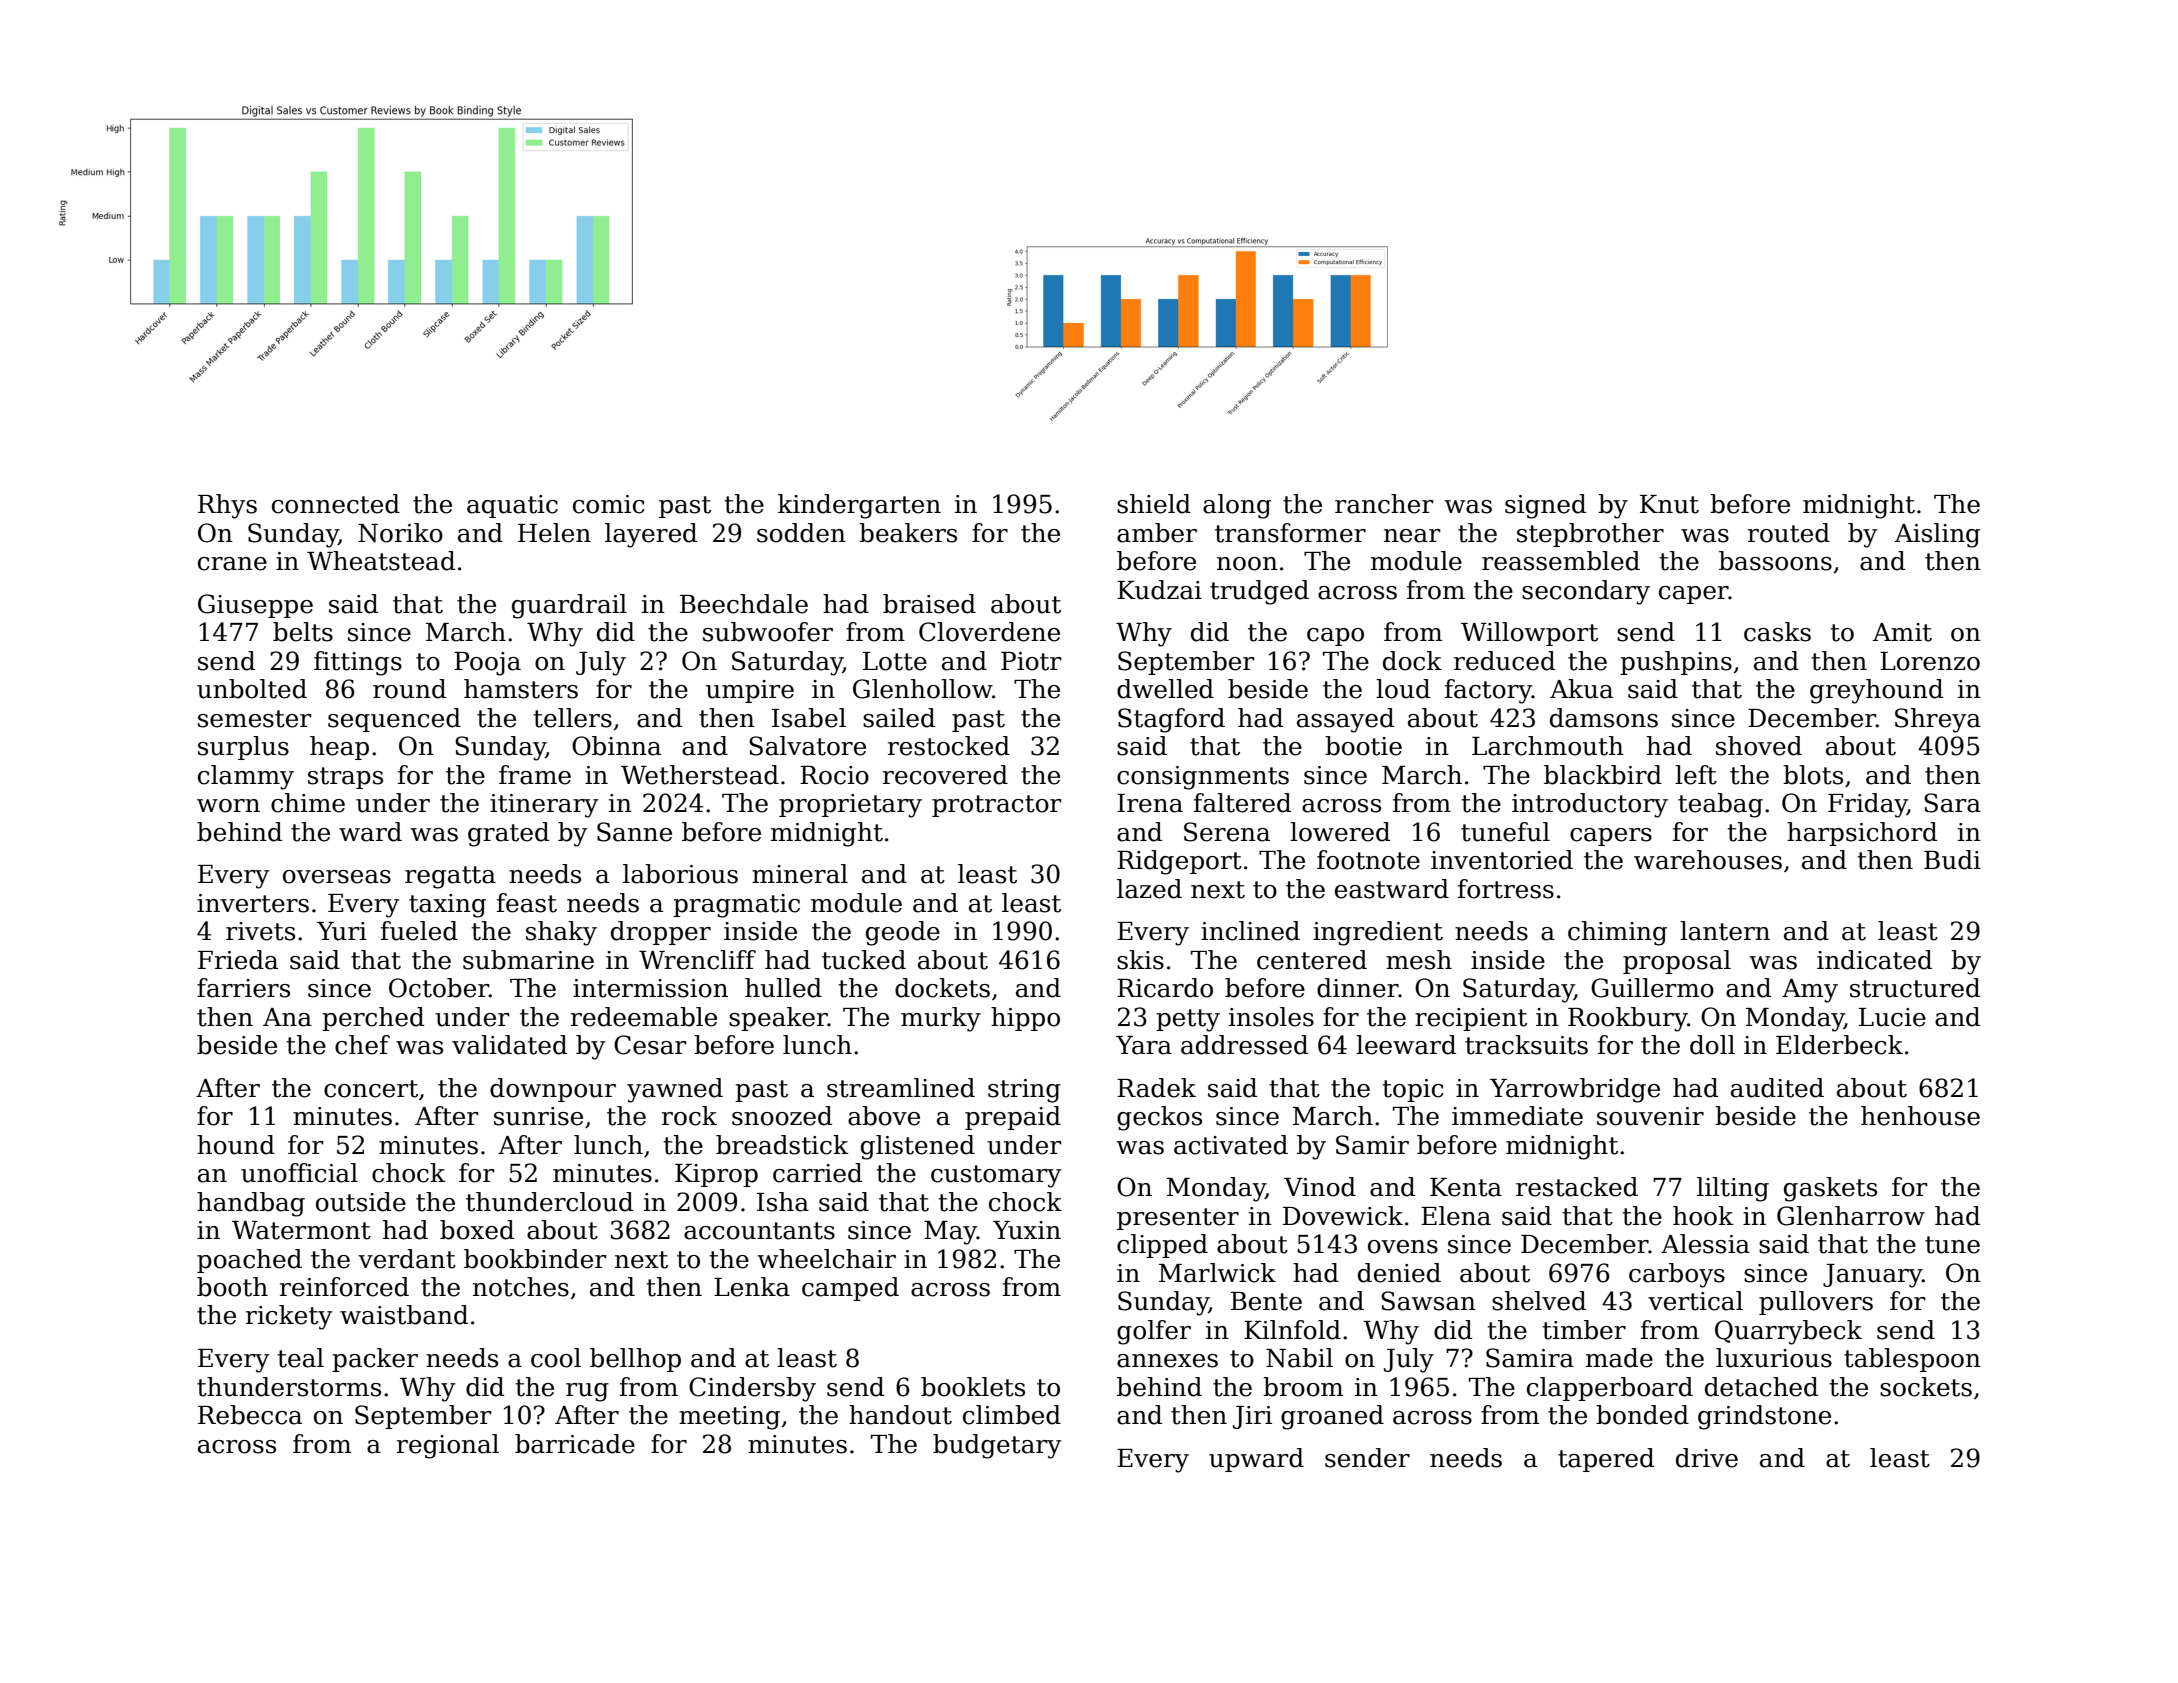 Image resolution: width=2178 pixels, height=1683 pixels. What do you see at coordinates (1810, 991) in the document?
I see `Amy` at bounding box center [1810, 991].
